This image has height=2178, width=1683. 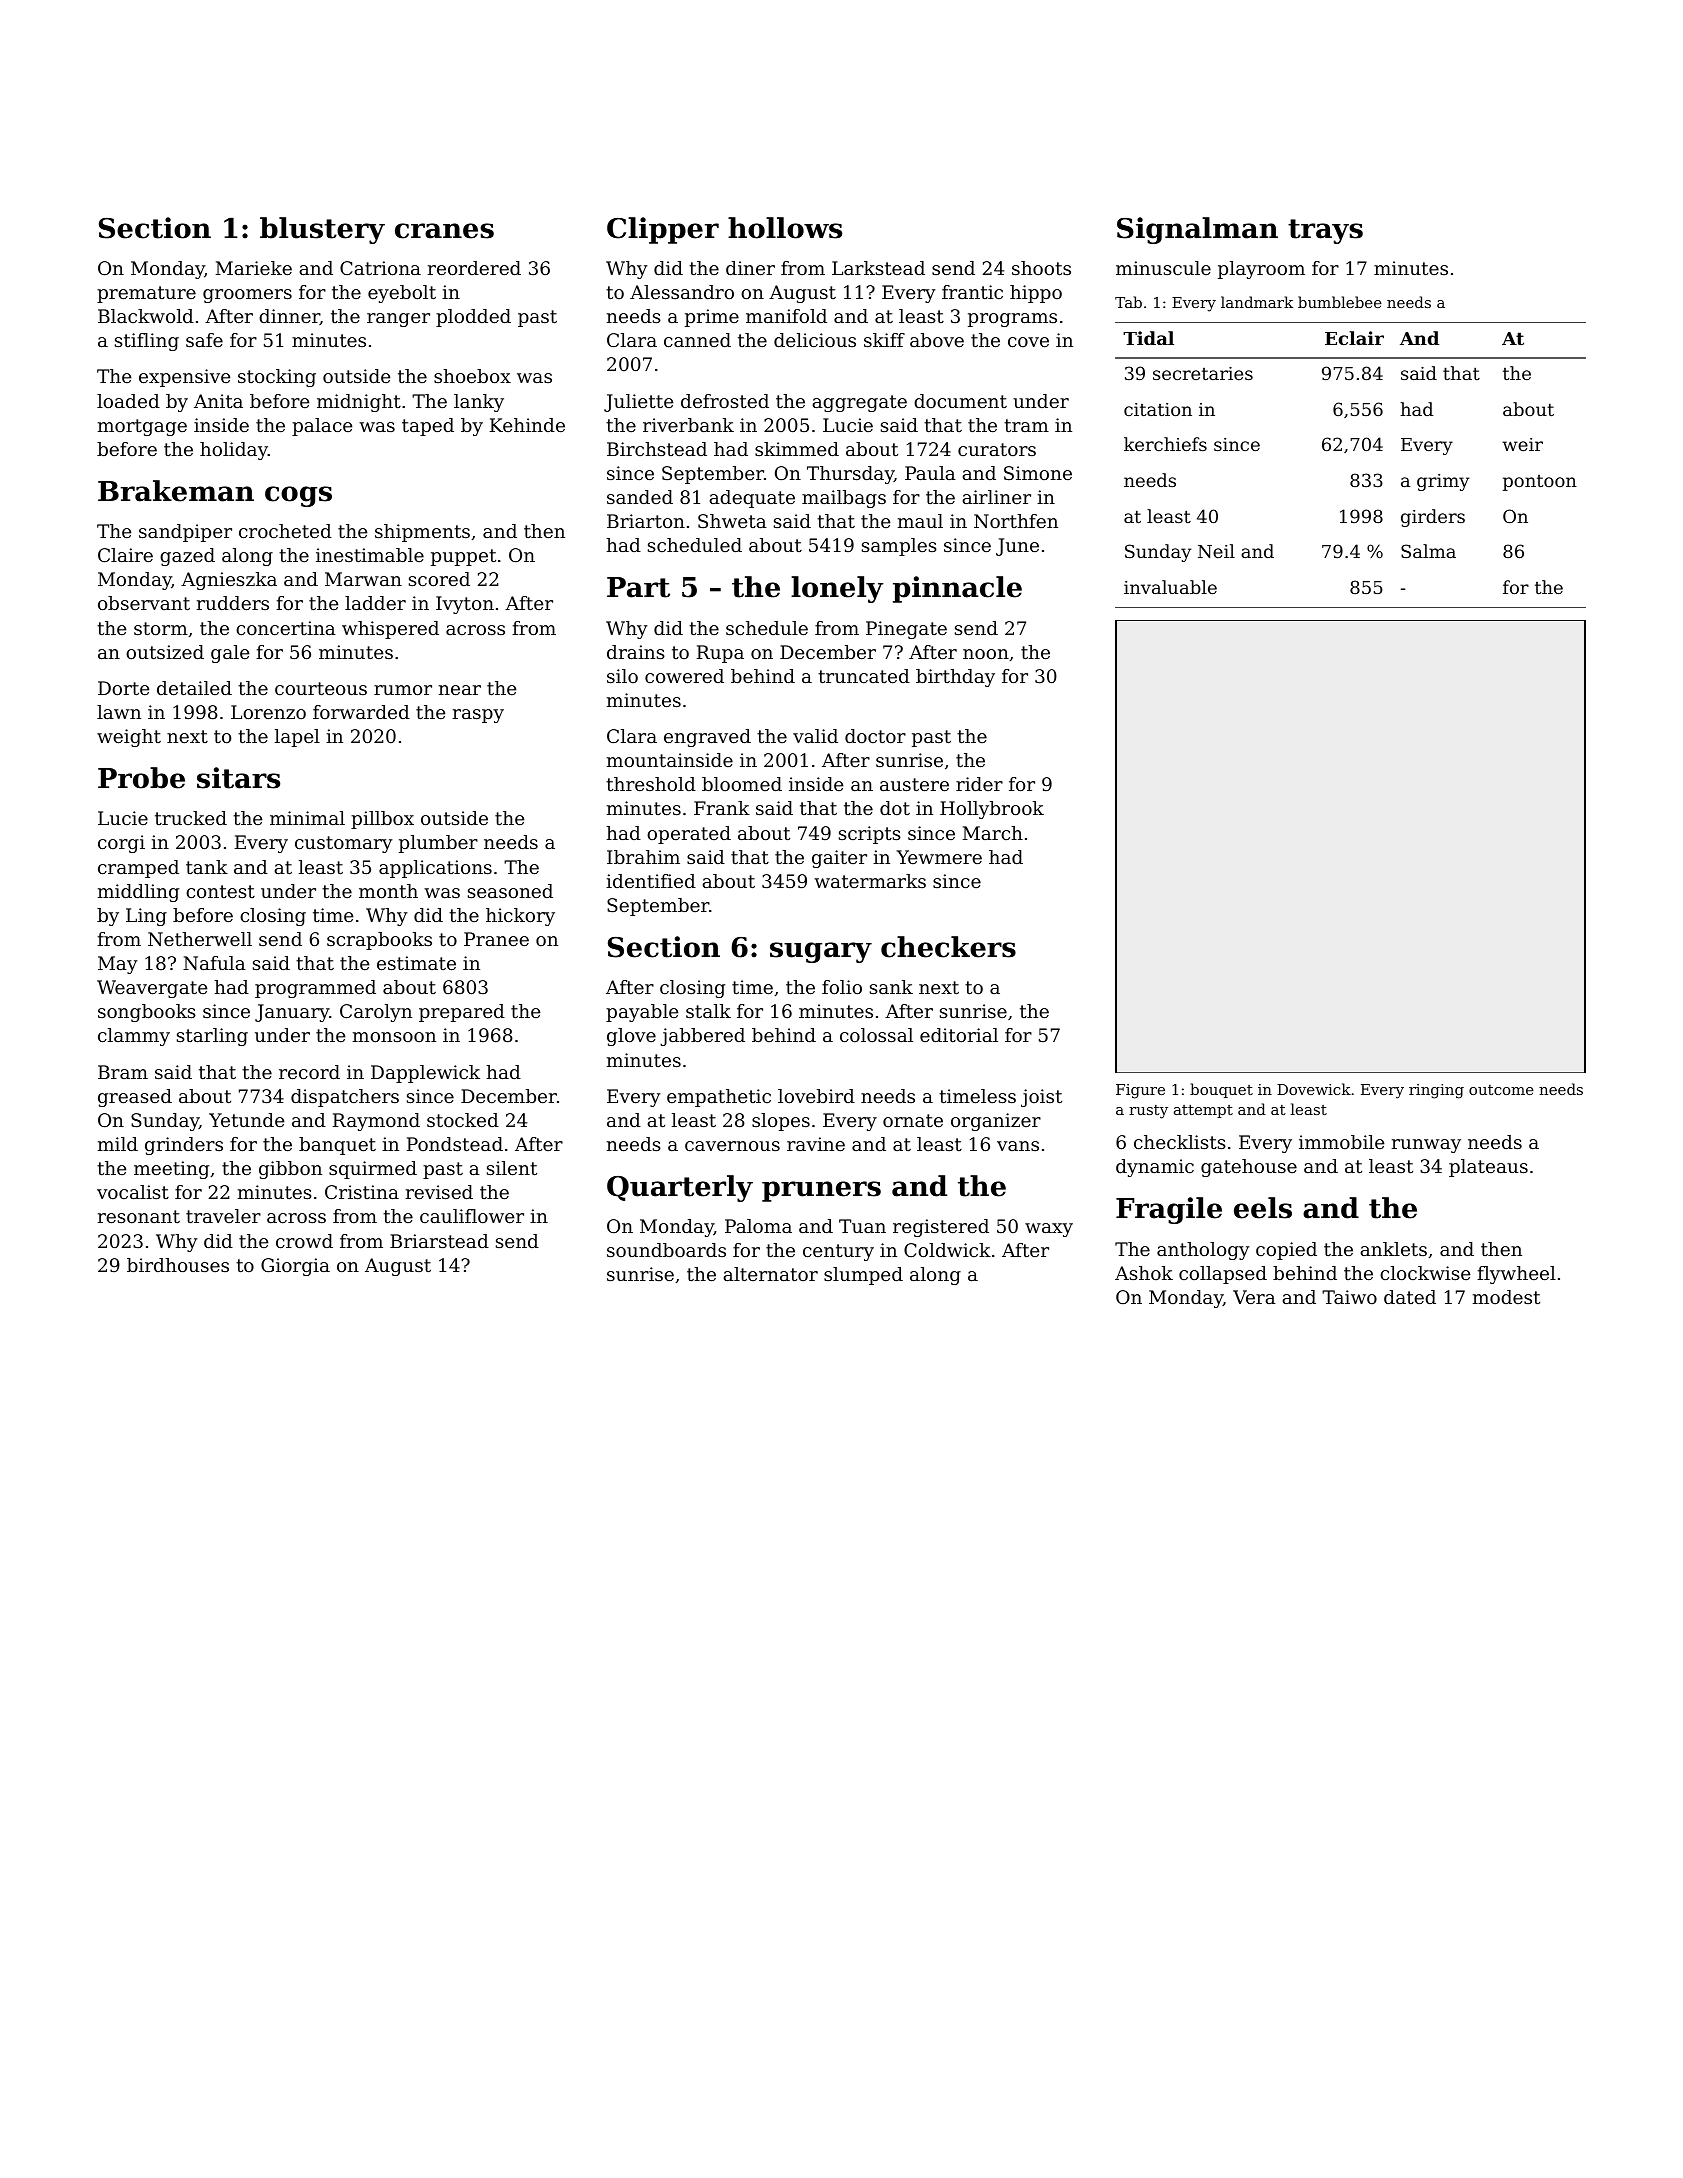 What do you see at coordinates (473, 318) in the image?
I see `plodded` at bounding box center [473, 318].
